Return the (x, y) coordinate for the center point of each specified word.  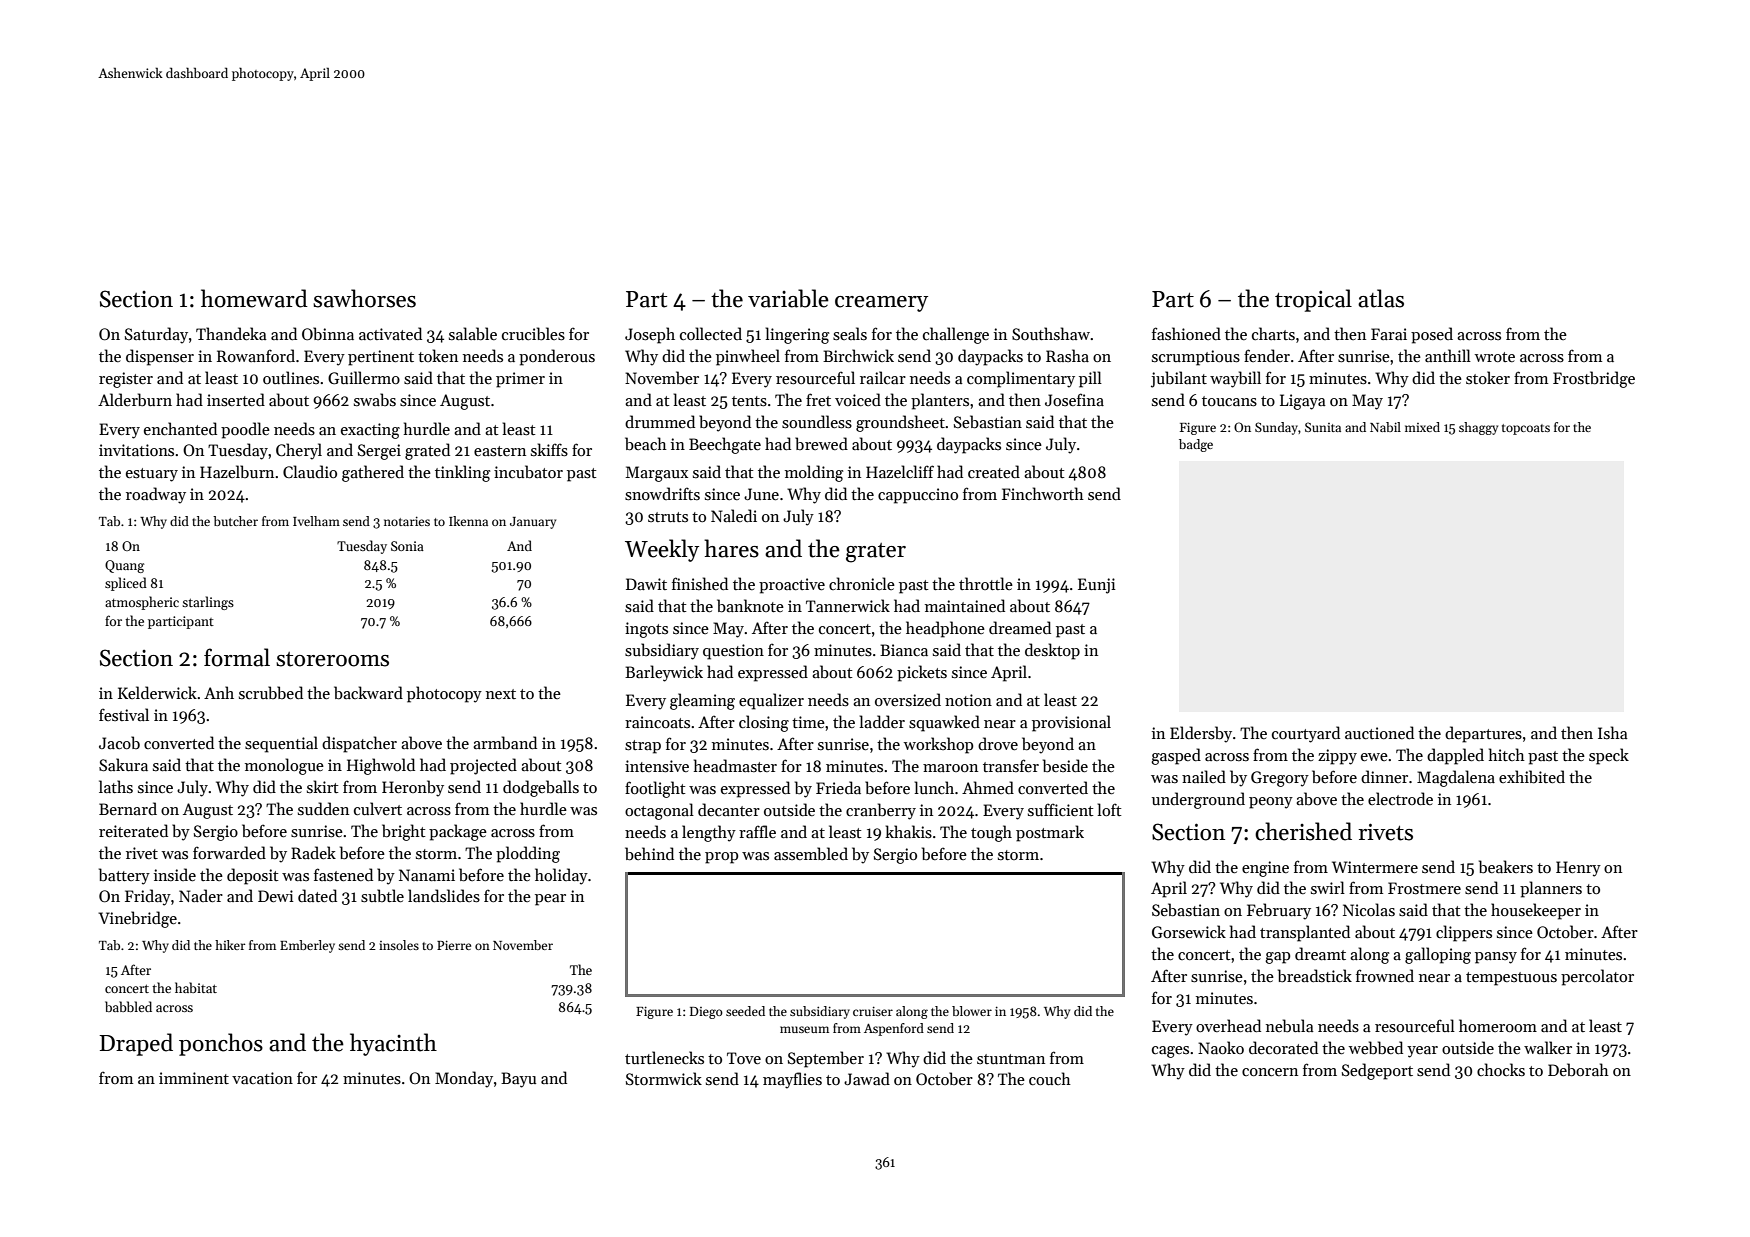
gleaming (702, 701)
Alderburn (135, 400)
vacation (262, 1078)
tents (749, 401)
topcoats (1526, 429)
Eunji (1097, 586)
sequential (281, 744)
